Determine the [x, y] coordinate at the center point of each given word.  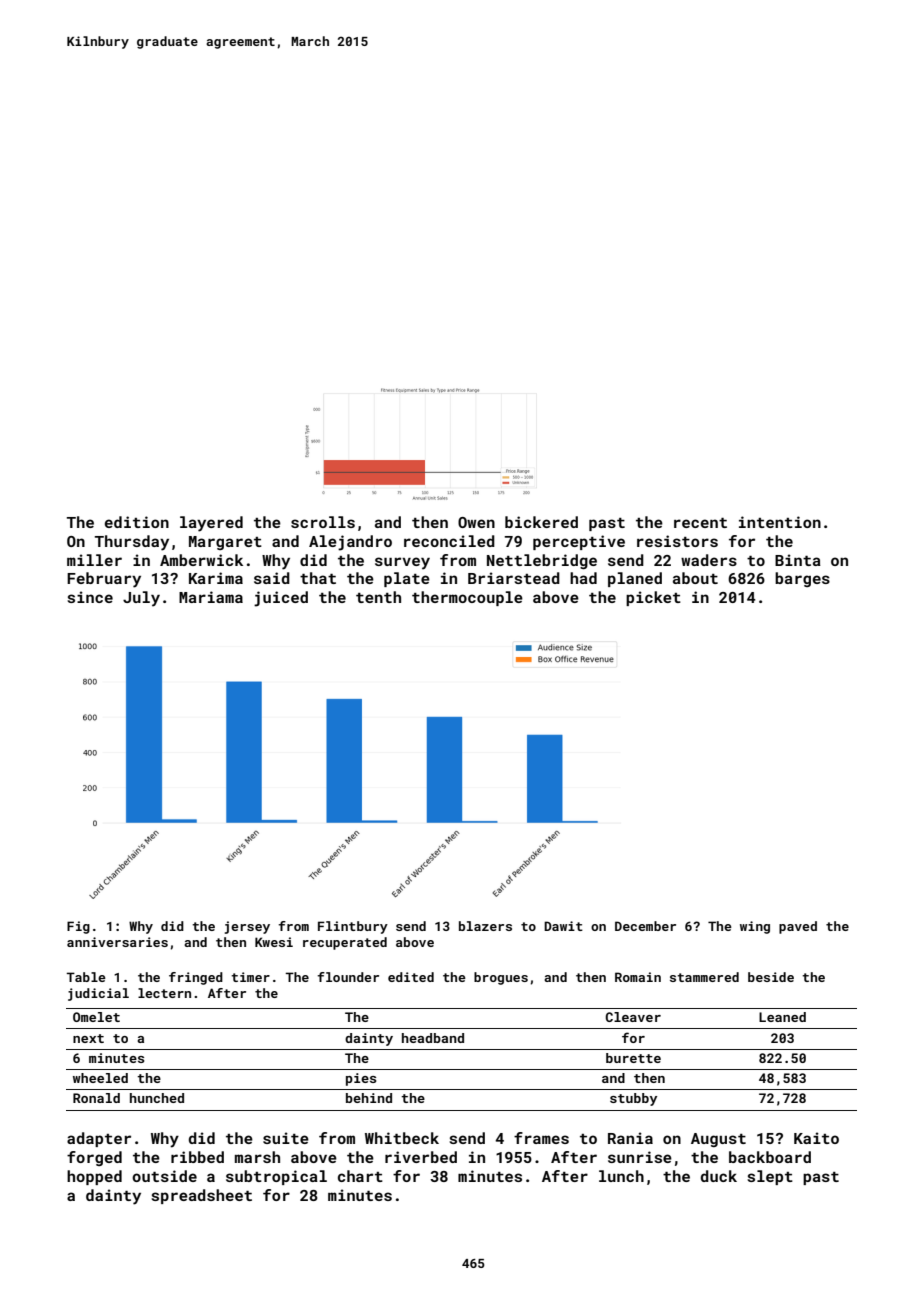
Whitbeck [402, 1138]
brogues [501, 978]
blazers [485, 926]
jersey [247, 927]
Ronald [96, 1098]
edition [137, 522]
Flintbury [353, 927]
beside [771, 977]
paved [798, 927]
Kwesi [274, 942]
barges [802, 579]
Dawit [563, 926]
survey [402, 563]
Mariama [211, 597]
